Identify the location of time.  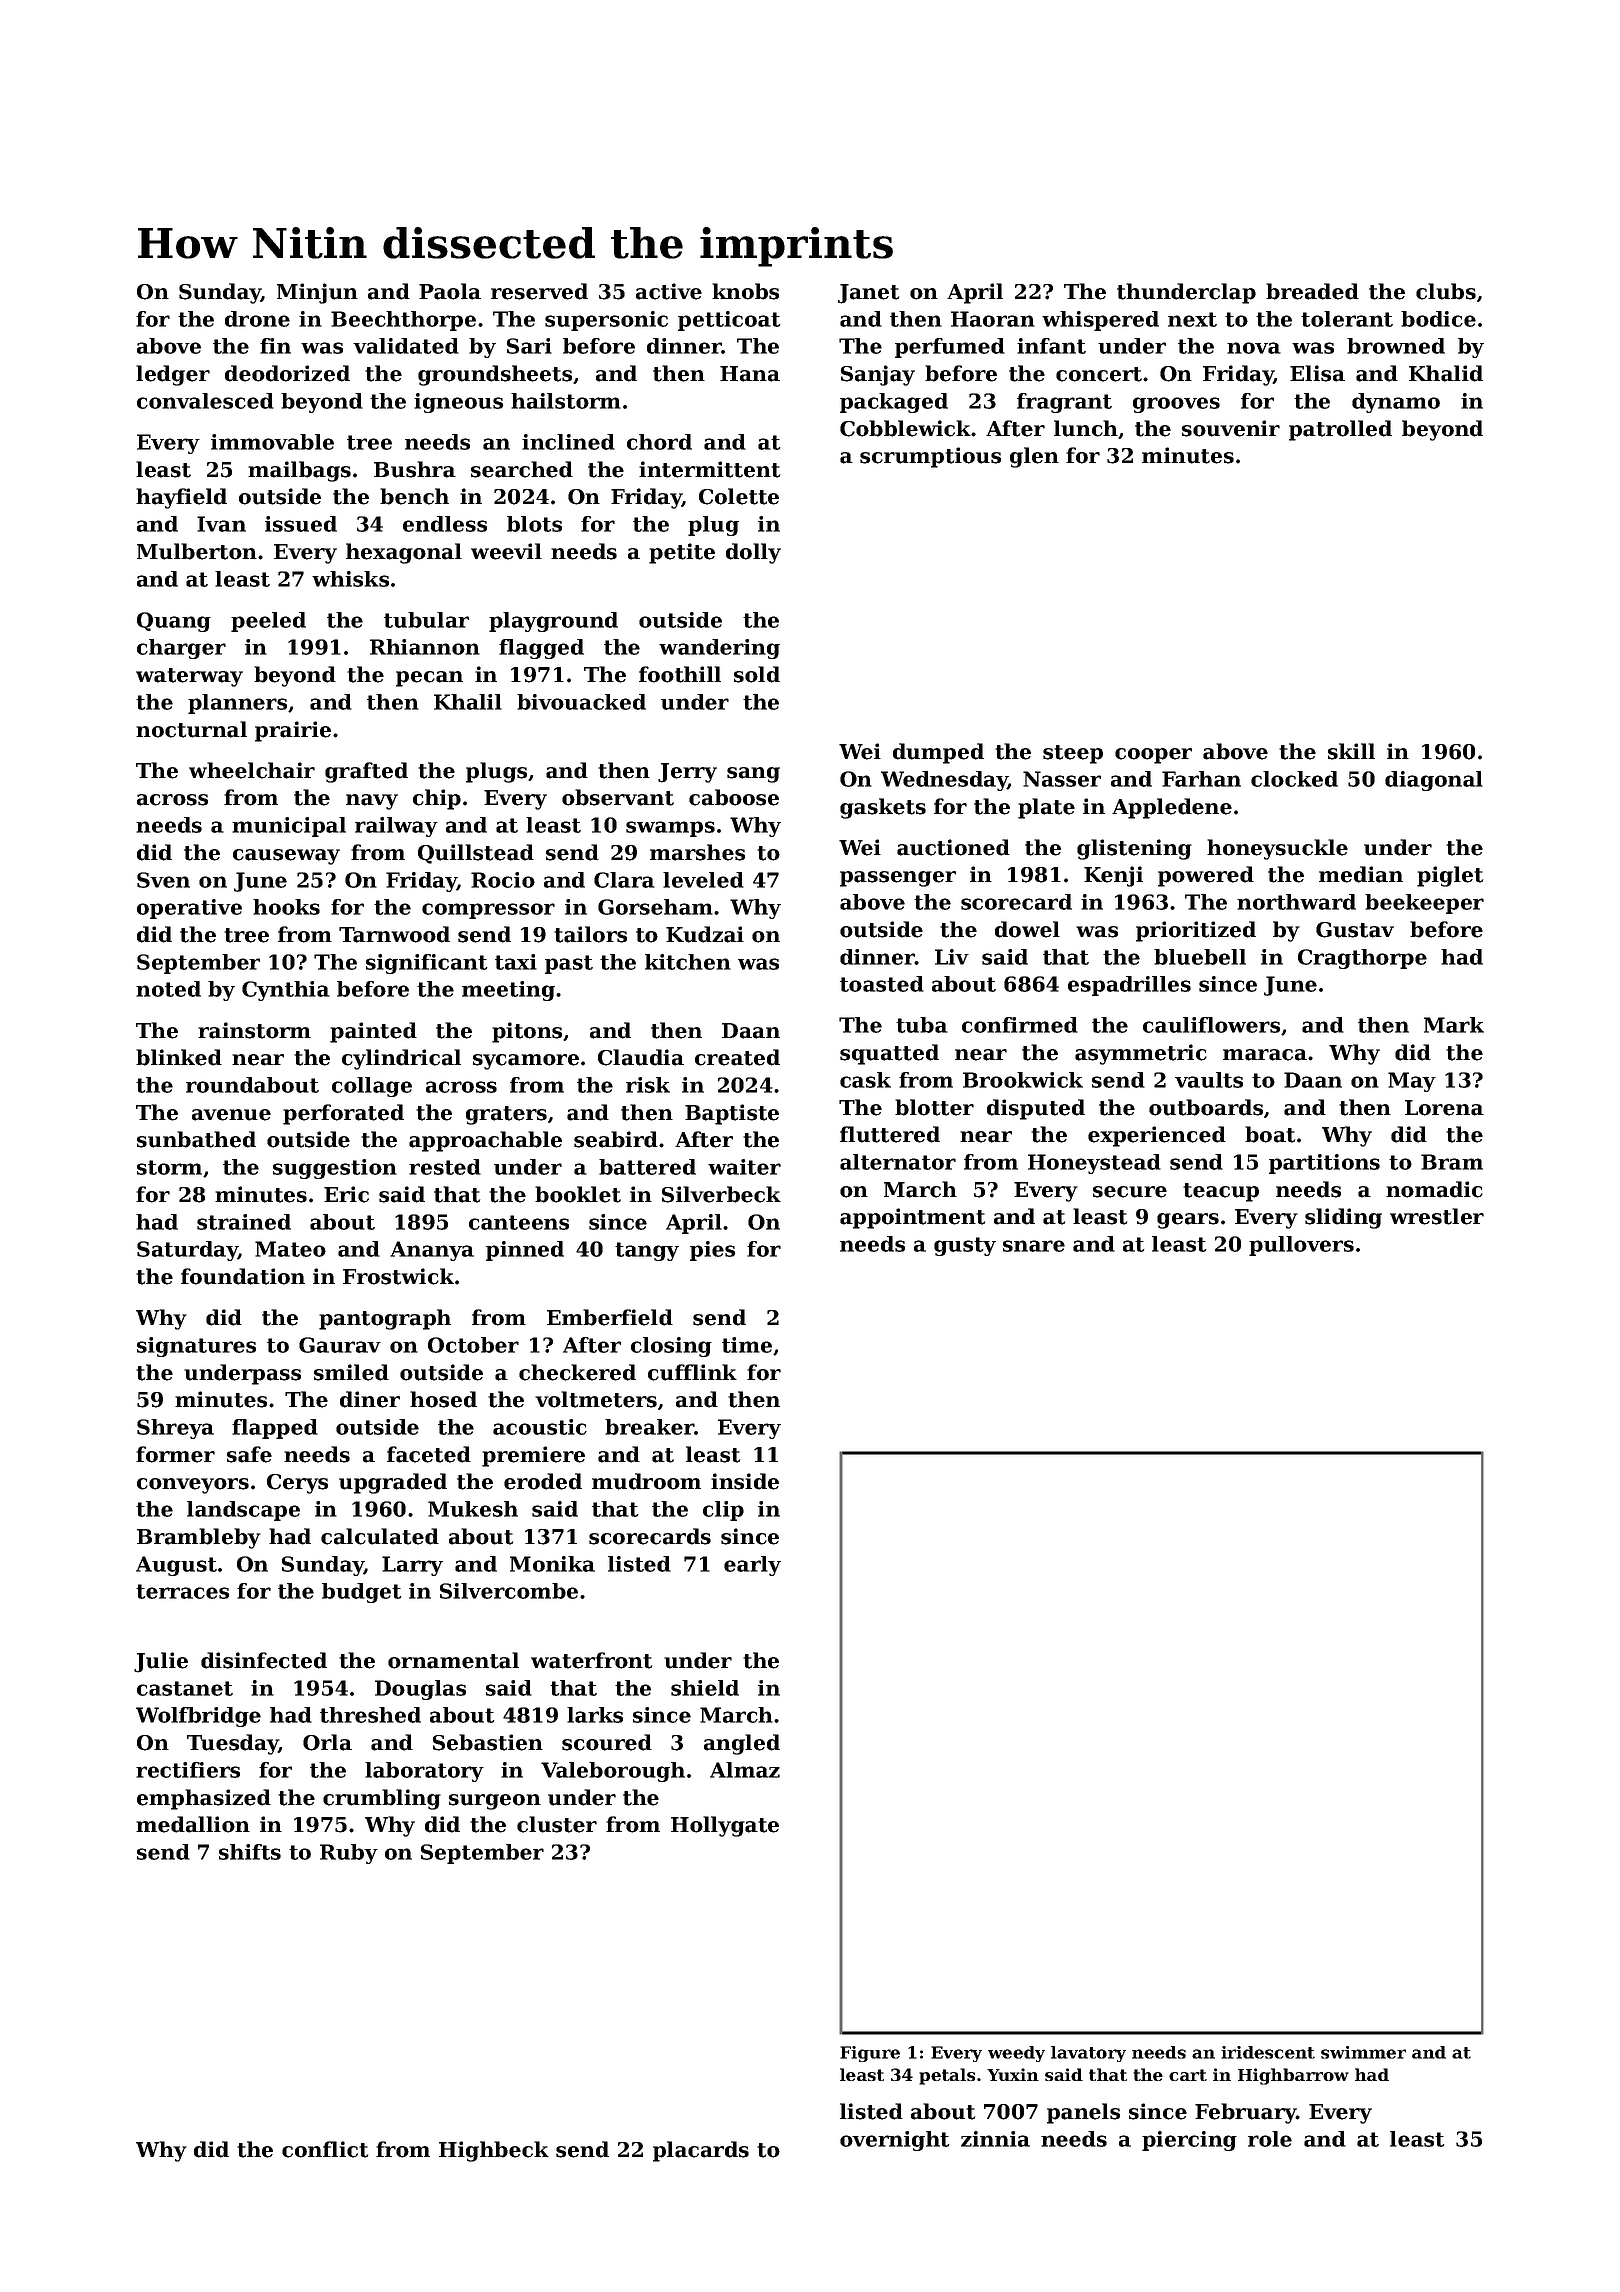
(747, 1345).
